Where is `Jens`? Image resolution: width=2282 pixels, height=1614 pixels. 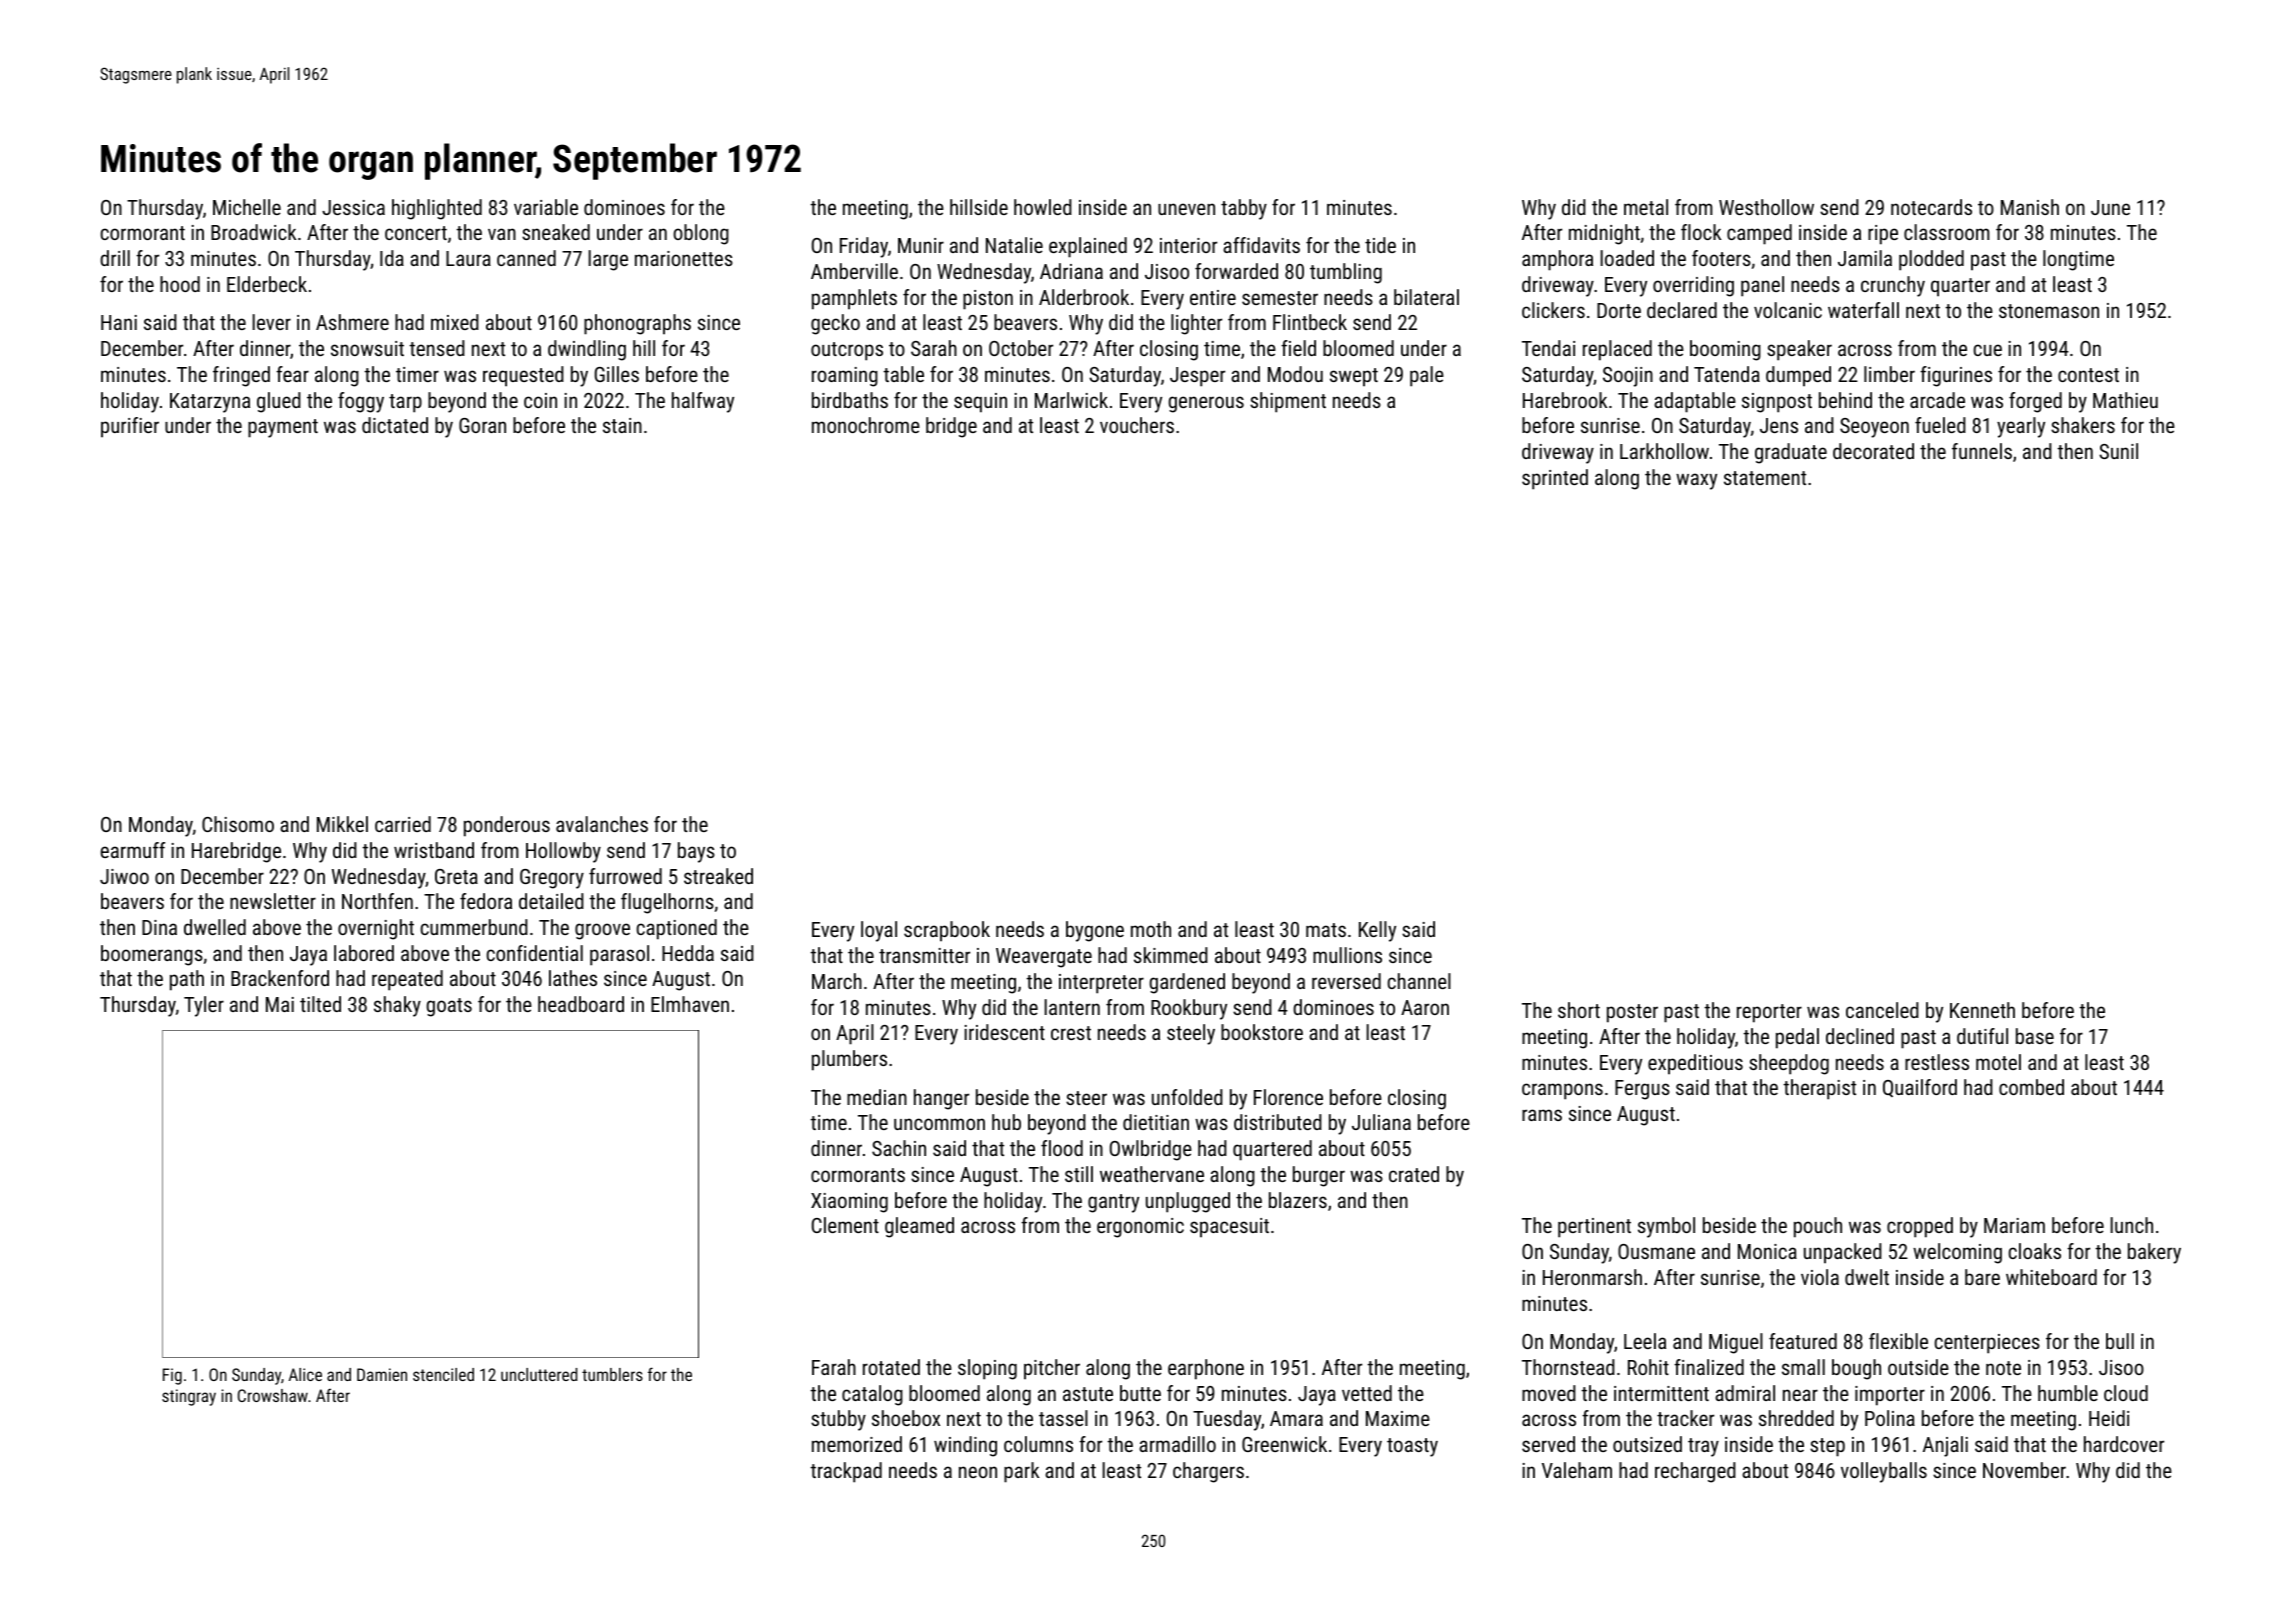
Jens is located at coordinates (1779, 425).
